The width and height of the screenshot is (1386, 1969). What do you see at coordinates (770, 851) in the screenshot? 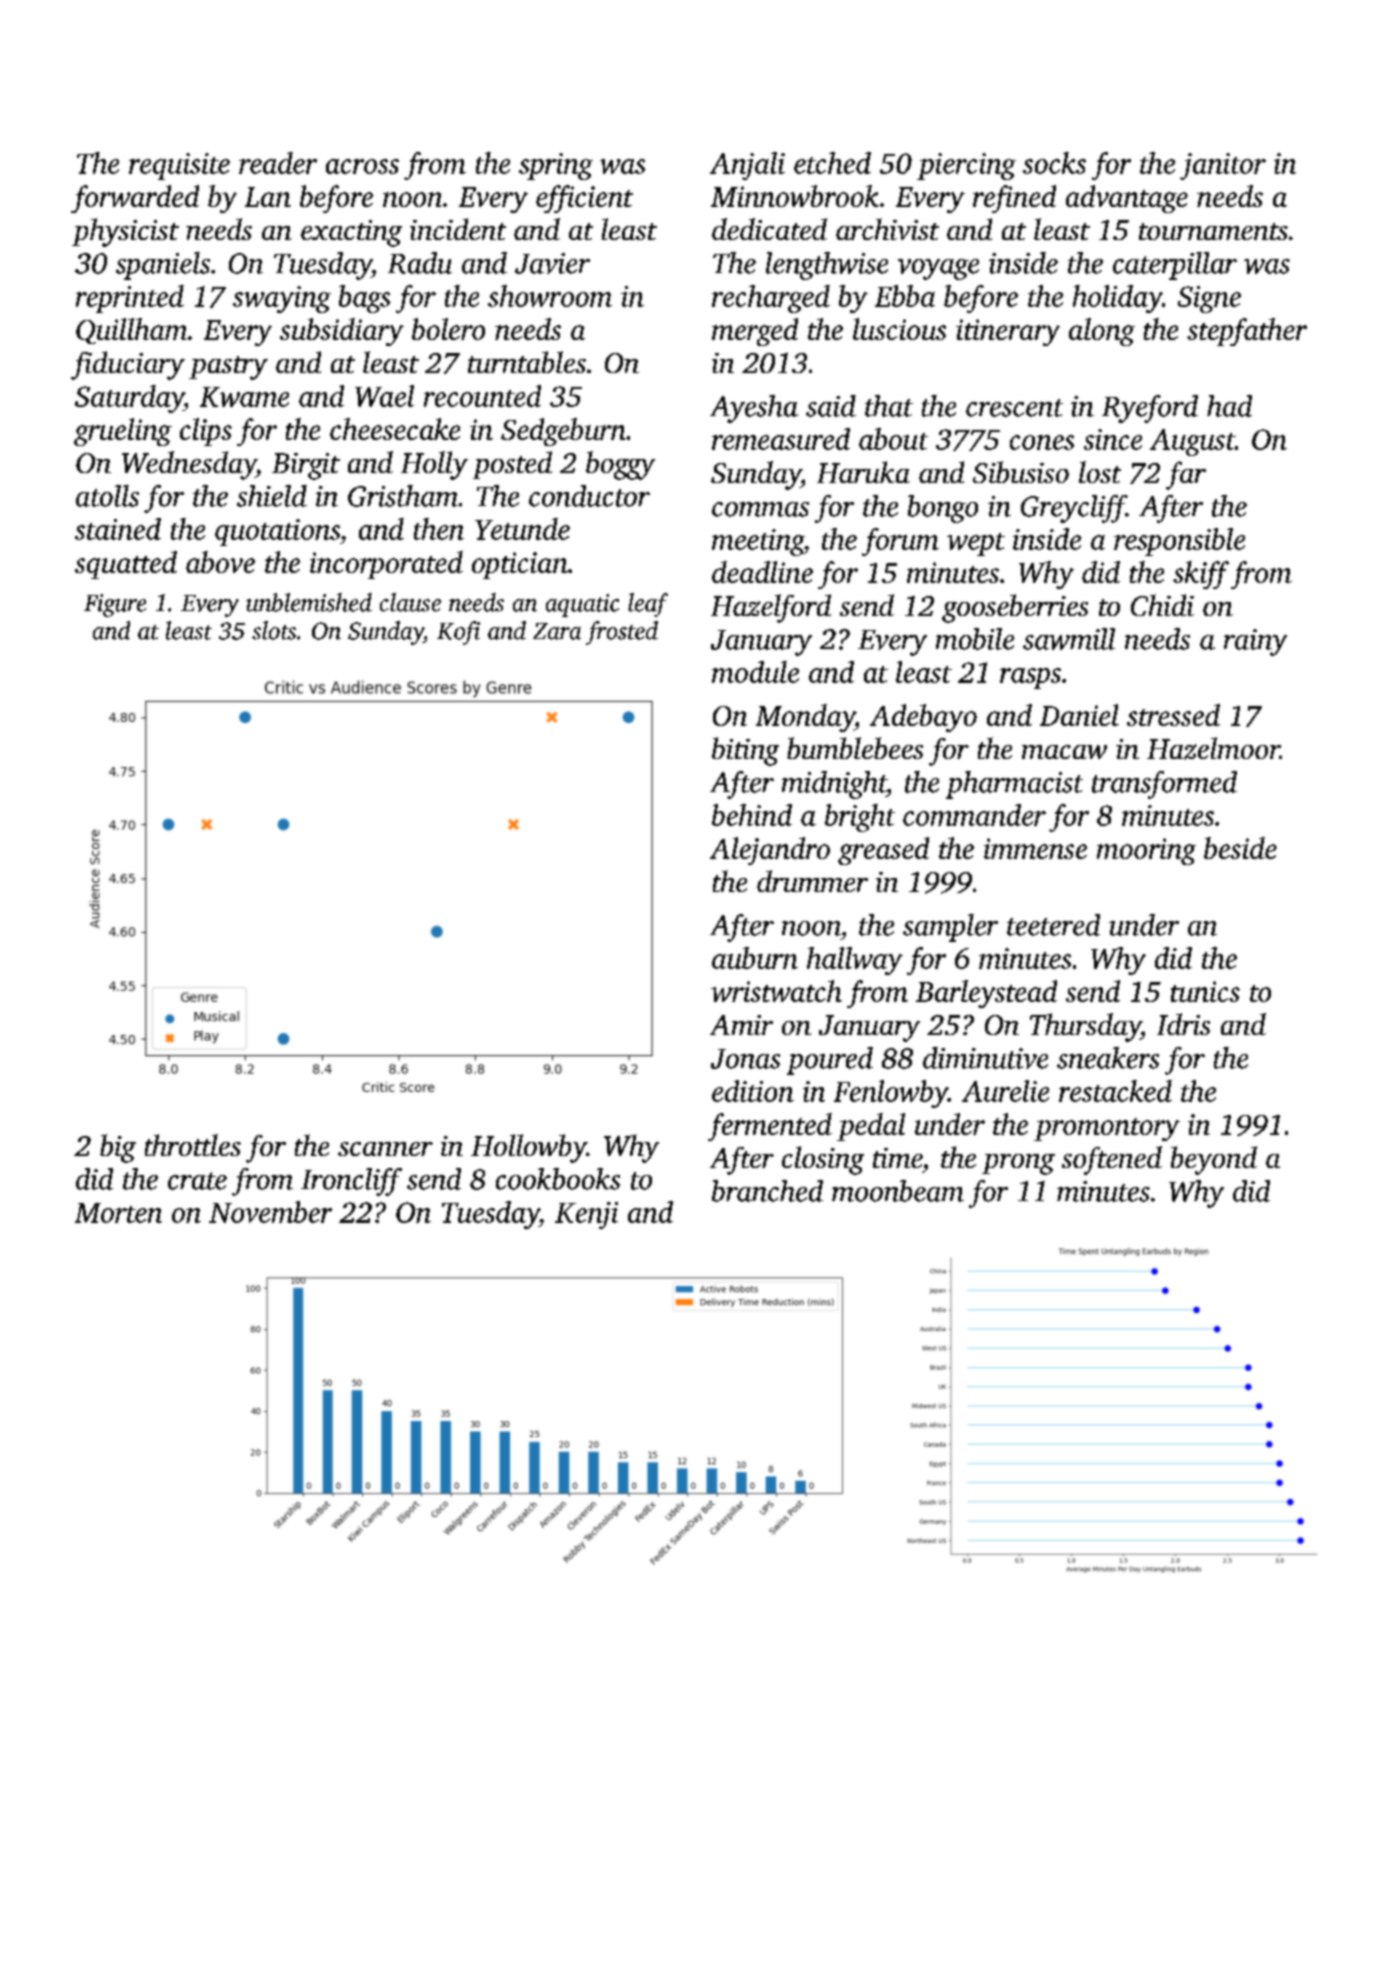
I see `Alejandro` at bounding box center [770, 851].
